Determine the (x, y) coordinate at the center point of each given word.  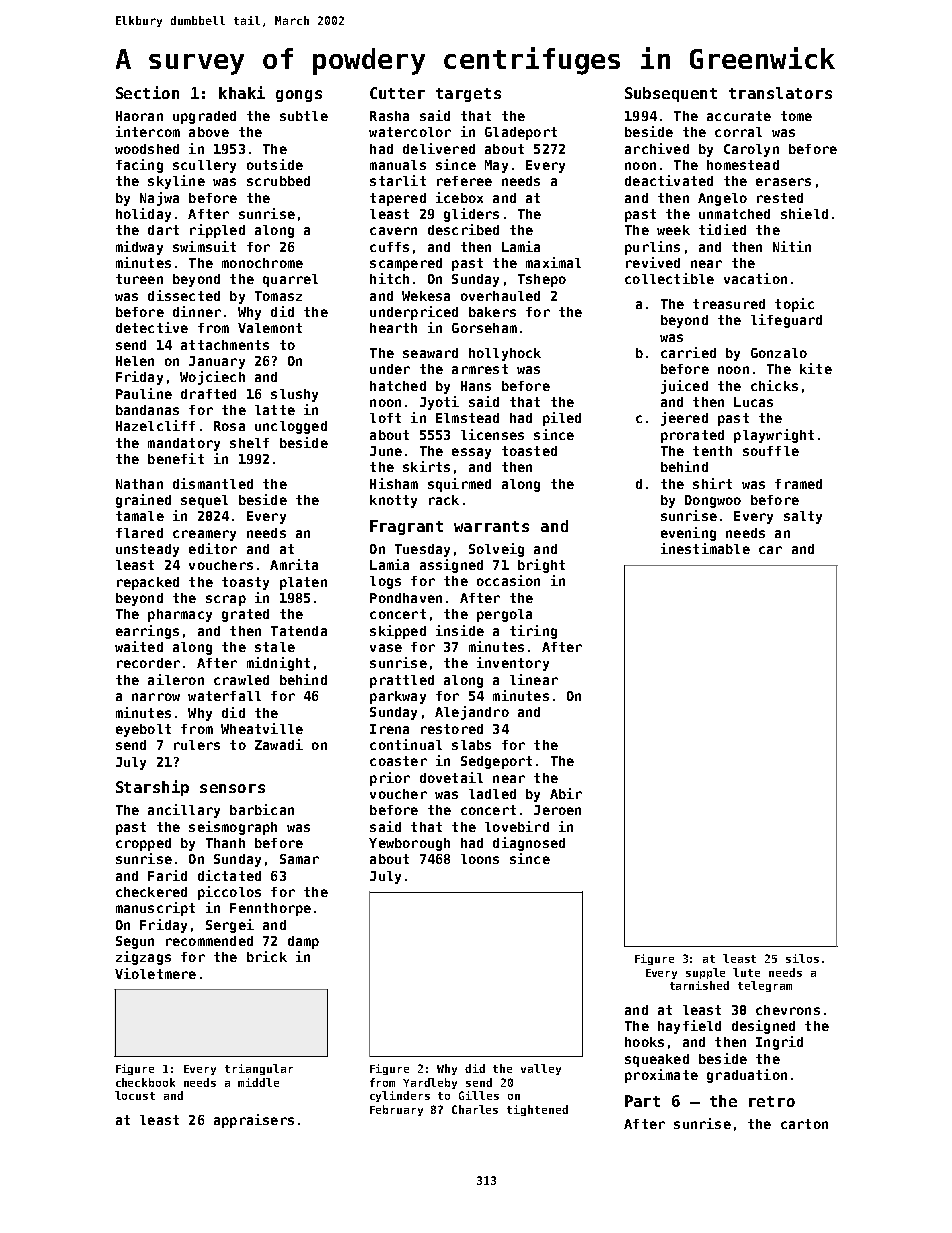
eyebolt (143, 730)
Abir (566, 793)
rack (444, 500)
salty (803, 517)
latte (275, 410)
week (673, 230)
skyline (176, 182)
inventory (513, 664)
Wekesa (426, 296)
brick (267, 956)
